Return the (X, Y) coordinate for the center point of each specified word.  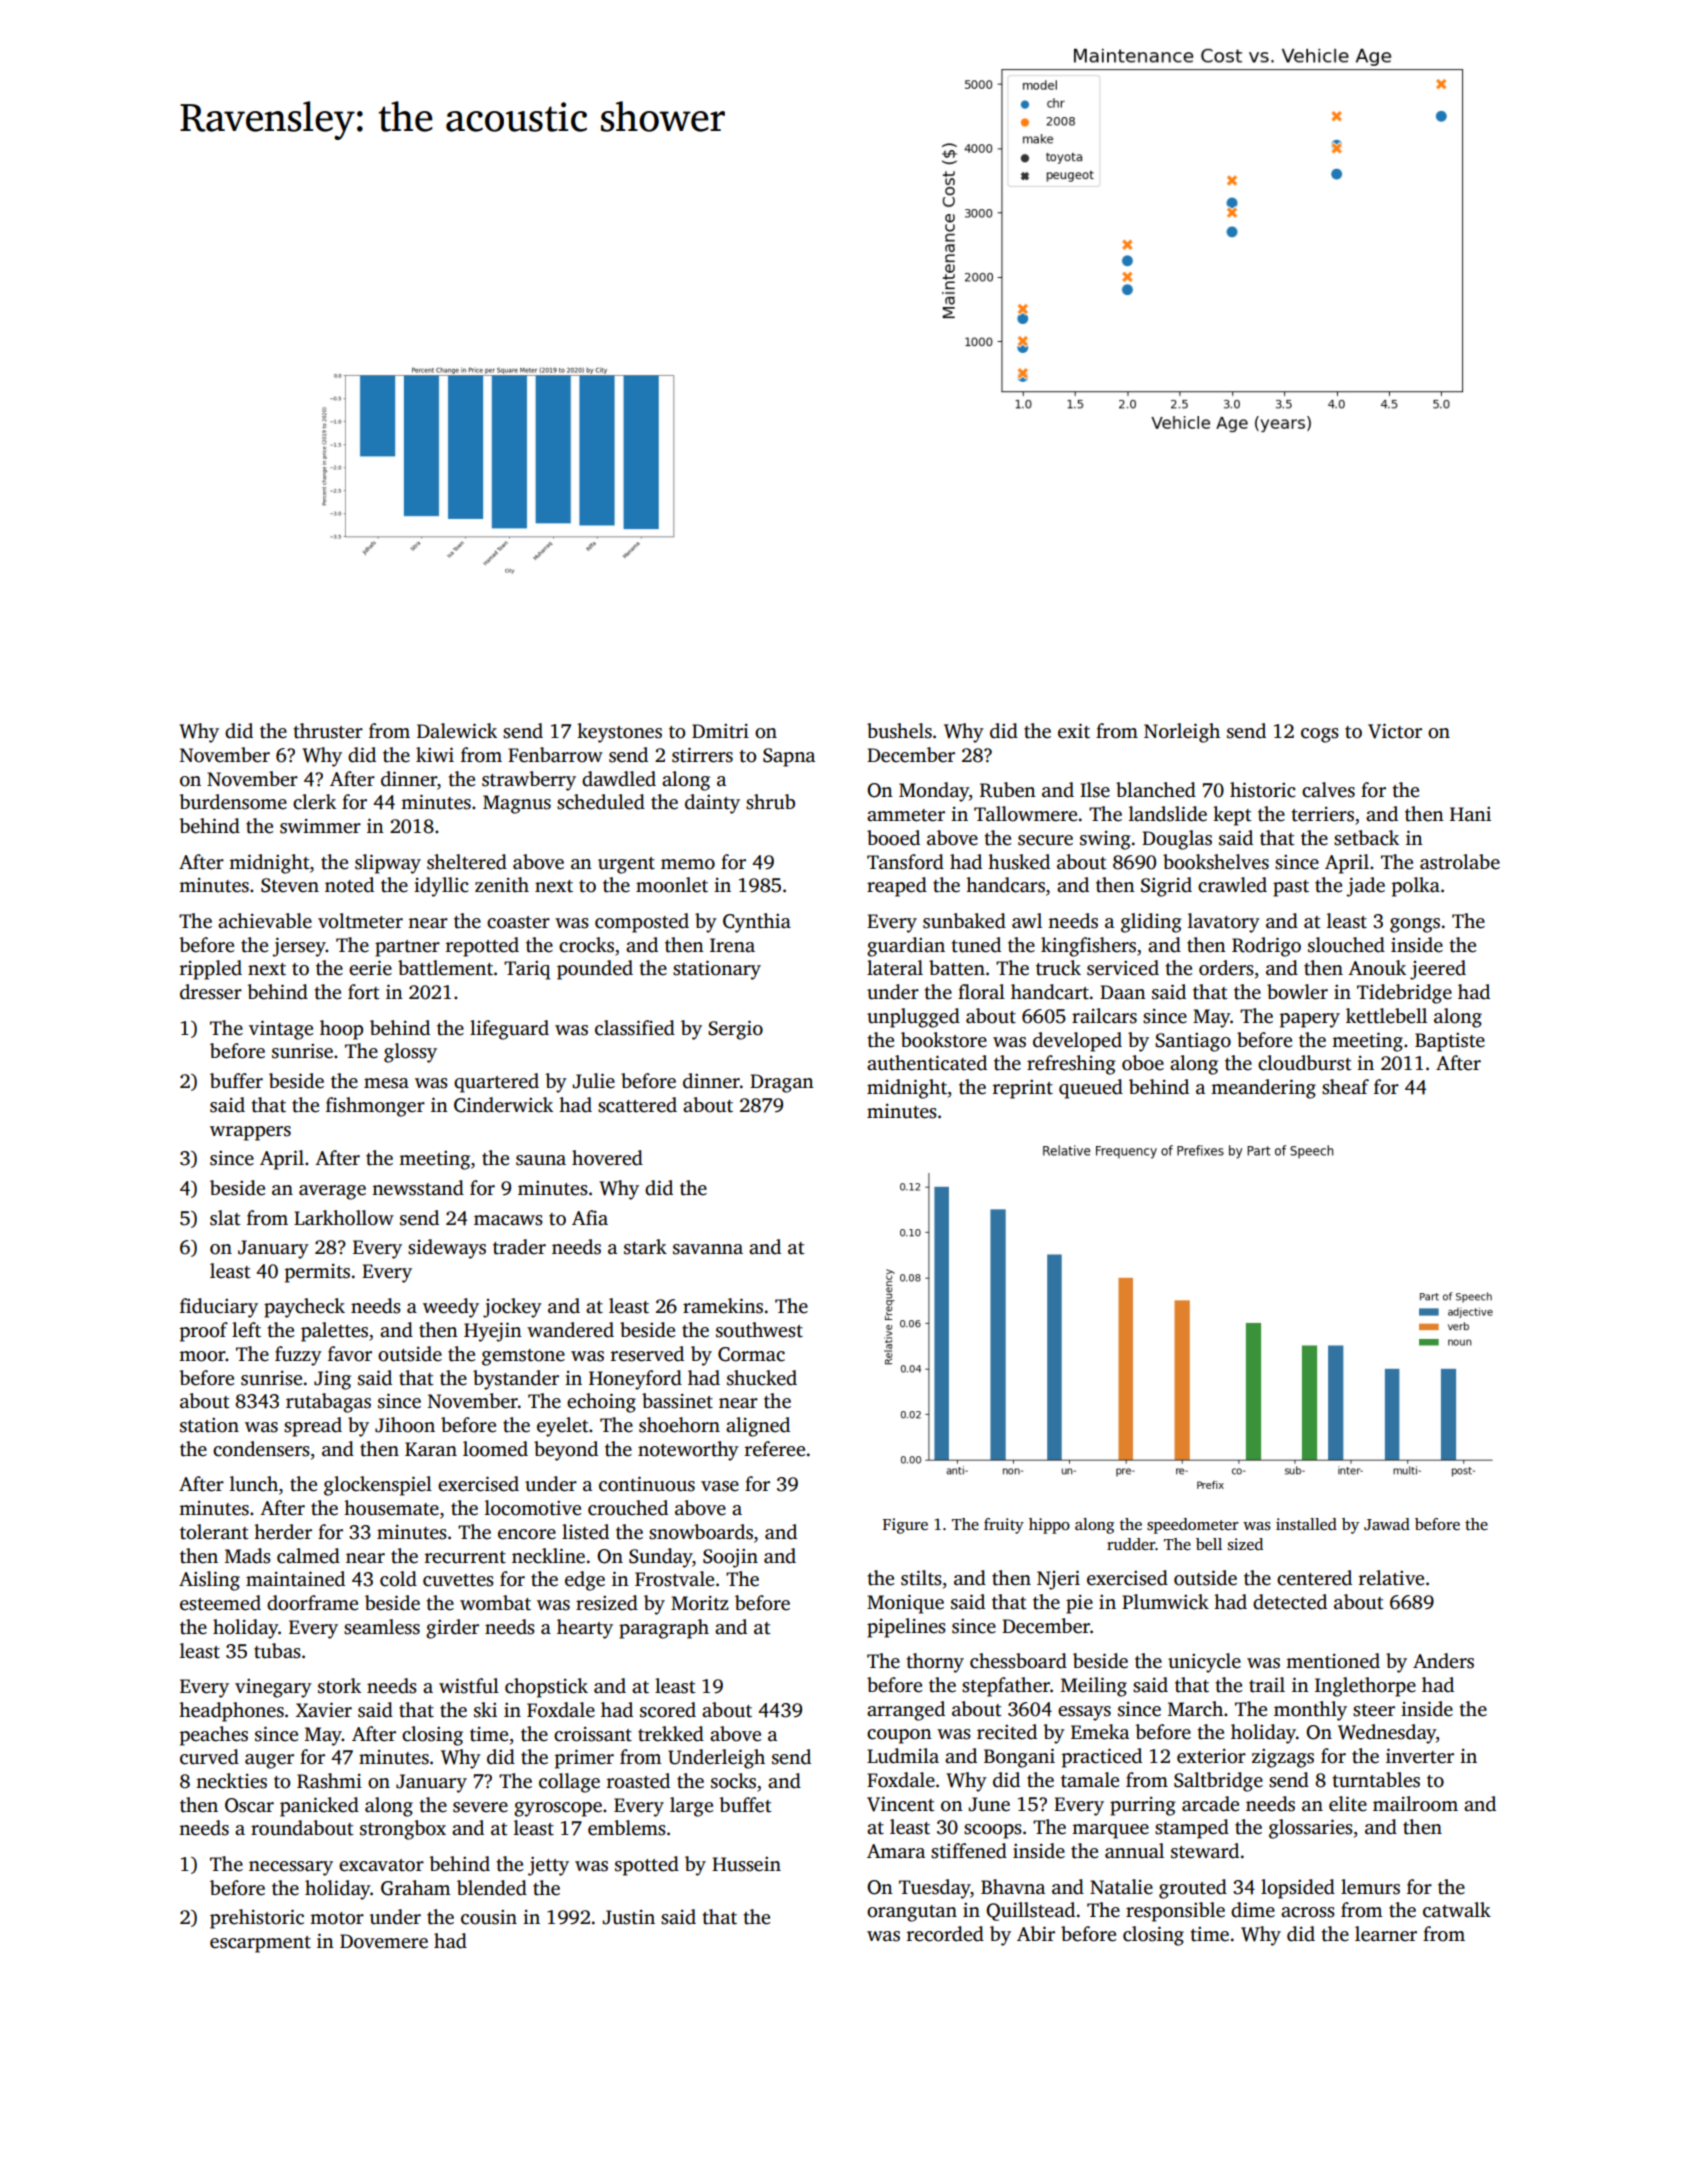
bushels (899, 731)
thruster (328, 731)
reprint (1023, 1089)
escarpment (260, 1944)
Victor (1395, 731)
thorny (935, 1663)
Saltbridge (1218, 1782)
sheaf (1345, 1087)
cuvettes (458, 1580)
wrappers (250, 1133)
